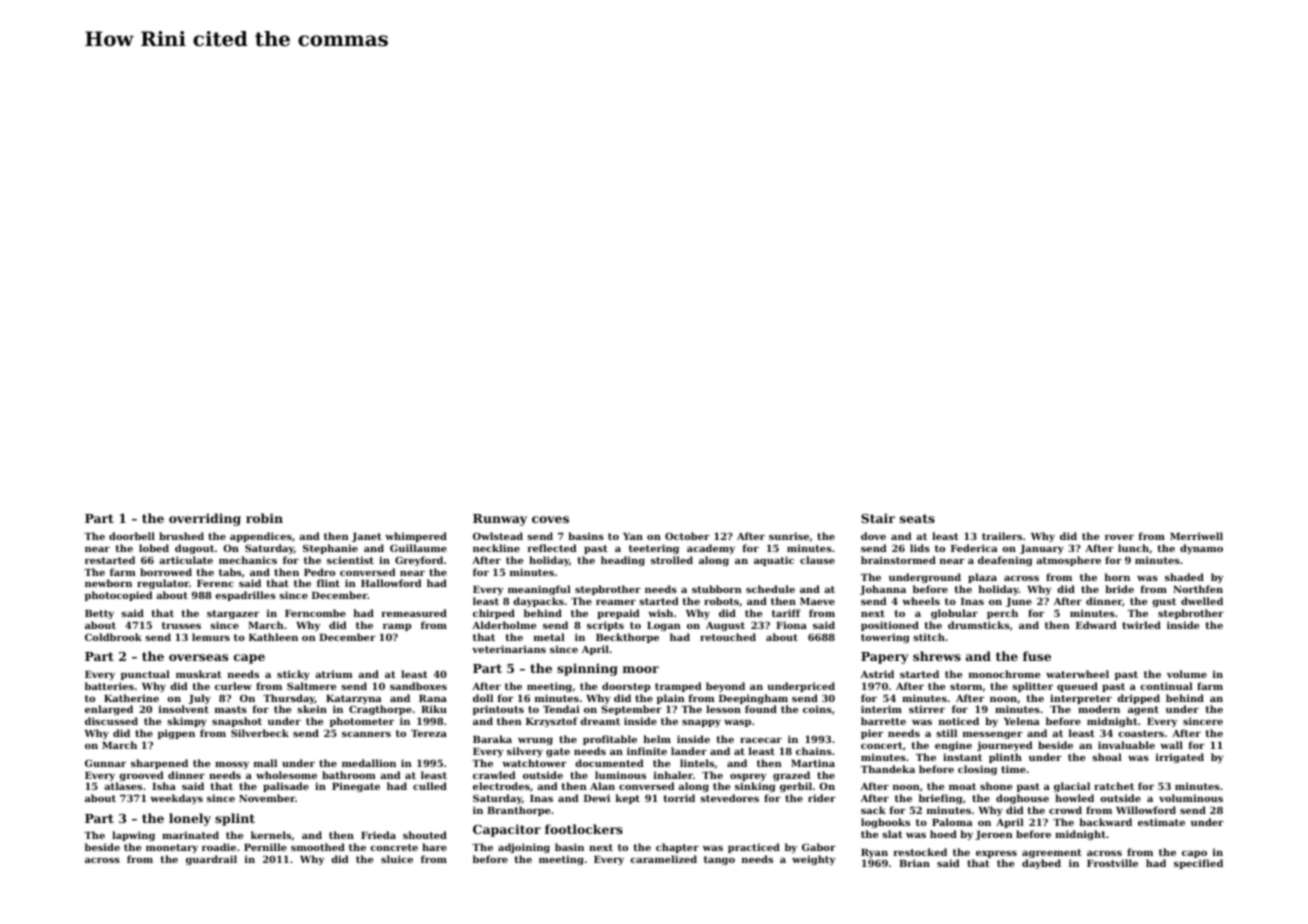 Image resolution: width=1308 pixels, height=924 pixels. Describe the element at coordinates (1002, 614) in the screenshot. I see `perch` at that location.
